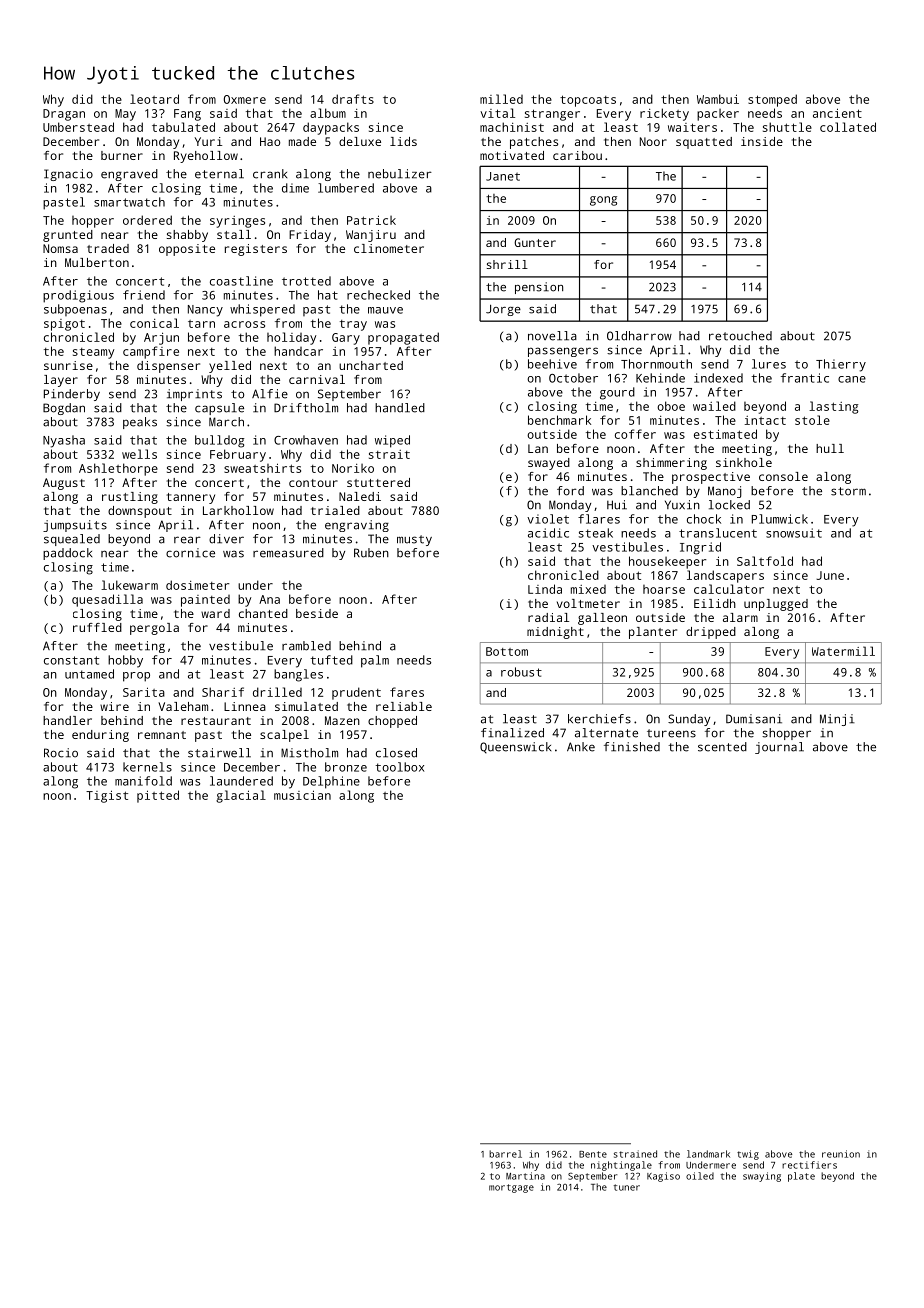  I want to click on toolbox, so click(399, 767).
